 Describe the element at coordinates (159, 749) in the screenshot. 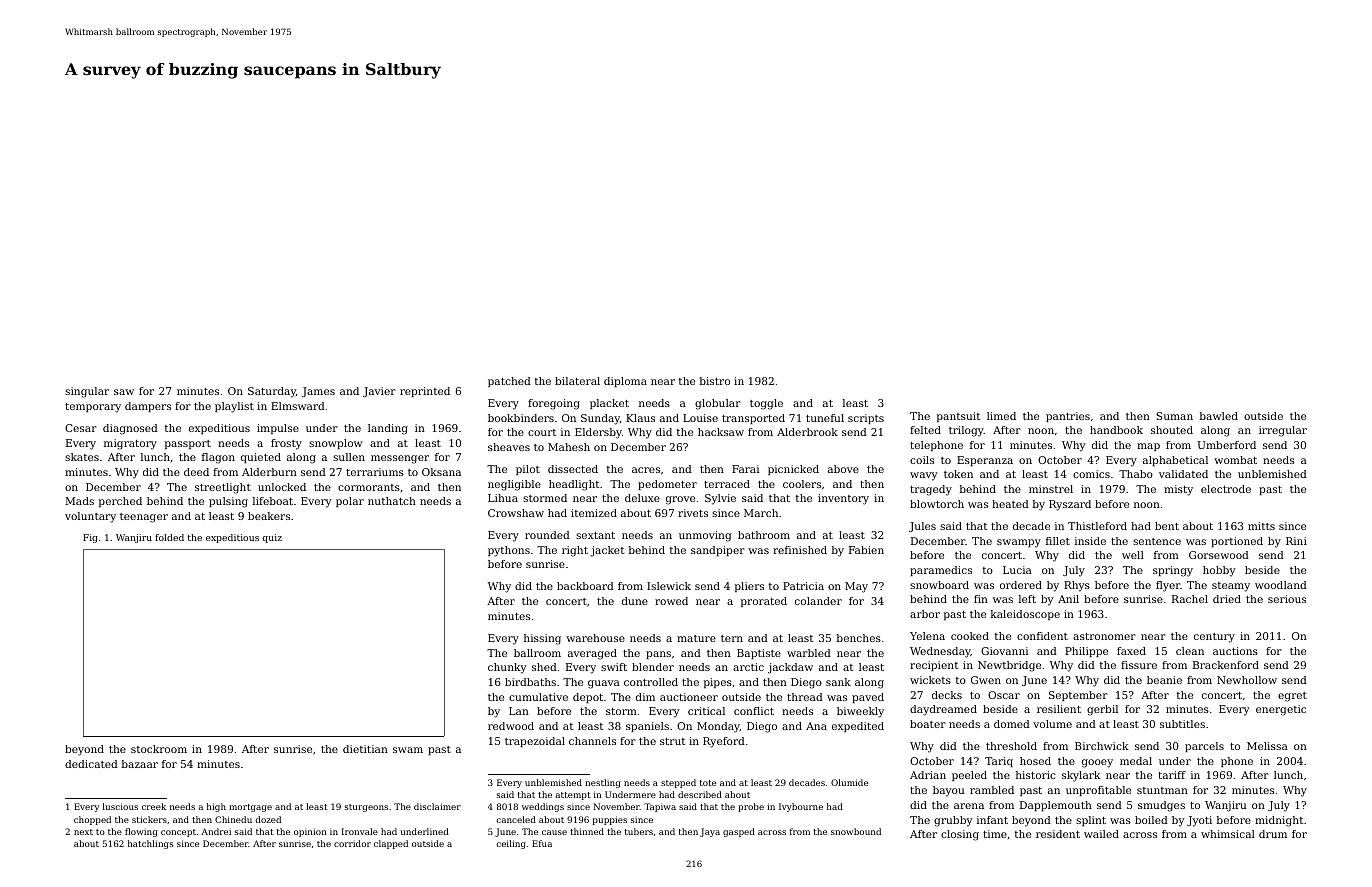

I see `stockroom` at that location.
